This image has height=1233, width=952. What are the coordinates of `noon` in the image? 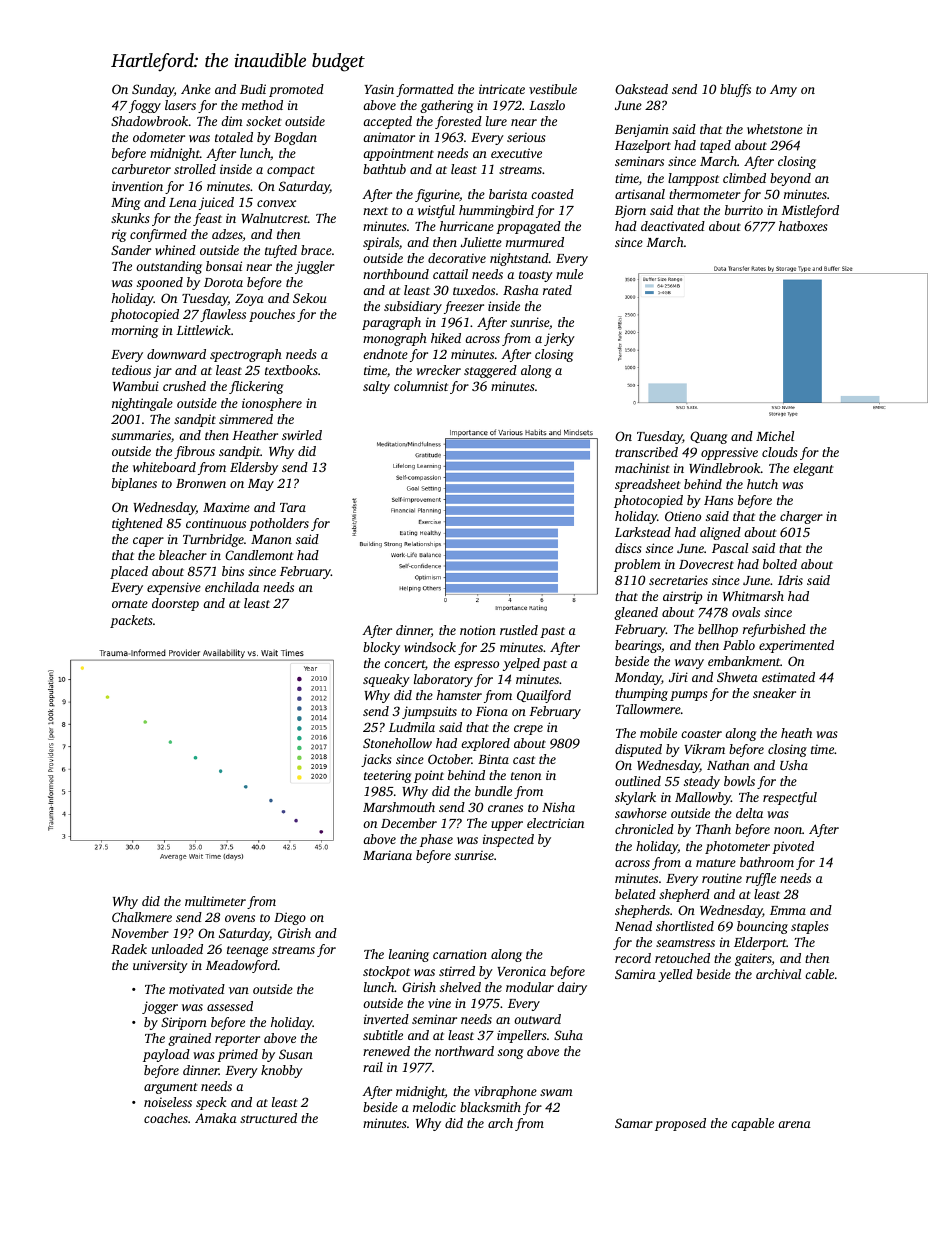 It's located at (788, 830).
